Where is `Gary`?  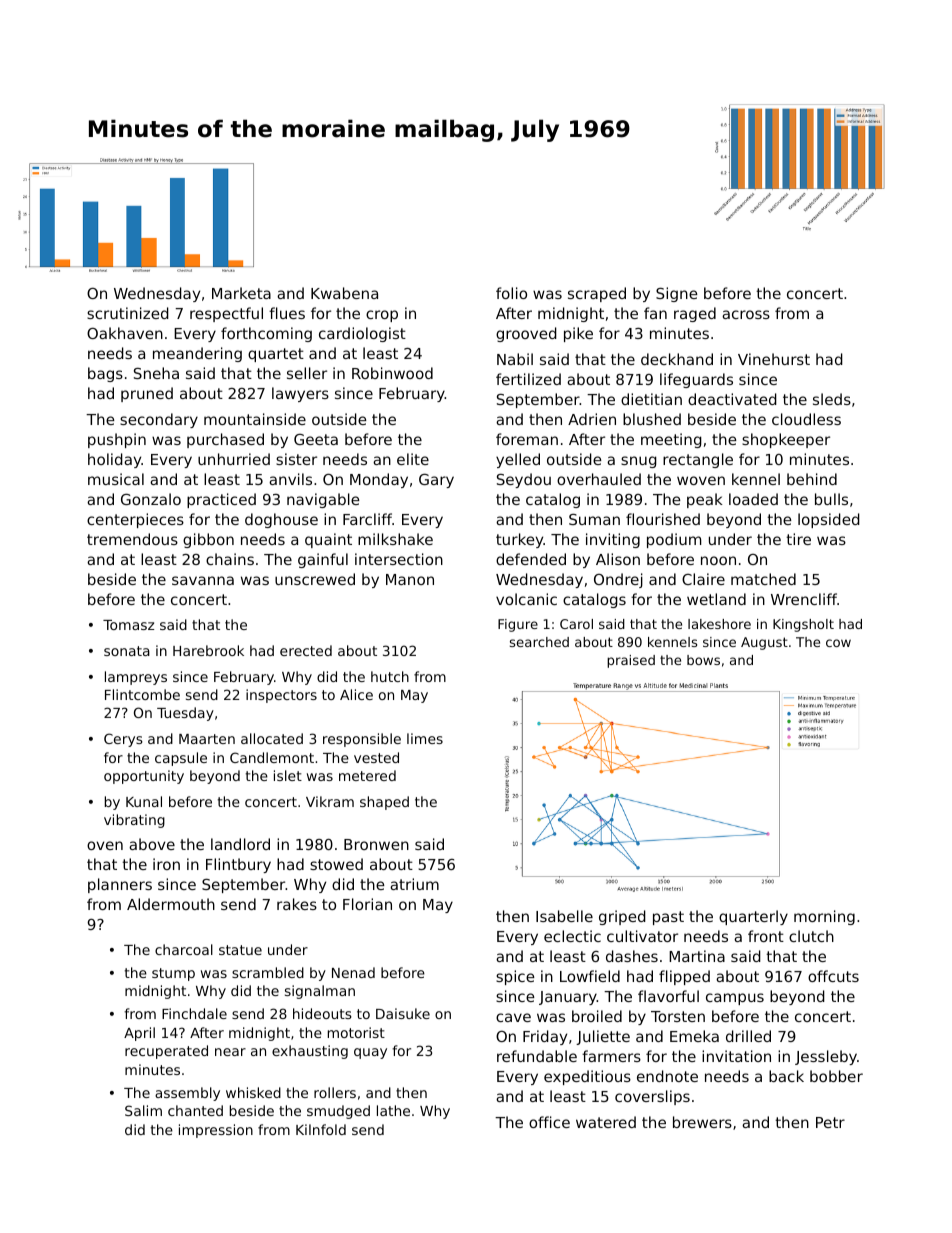 Gary is located at coordinates (436, 481).
